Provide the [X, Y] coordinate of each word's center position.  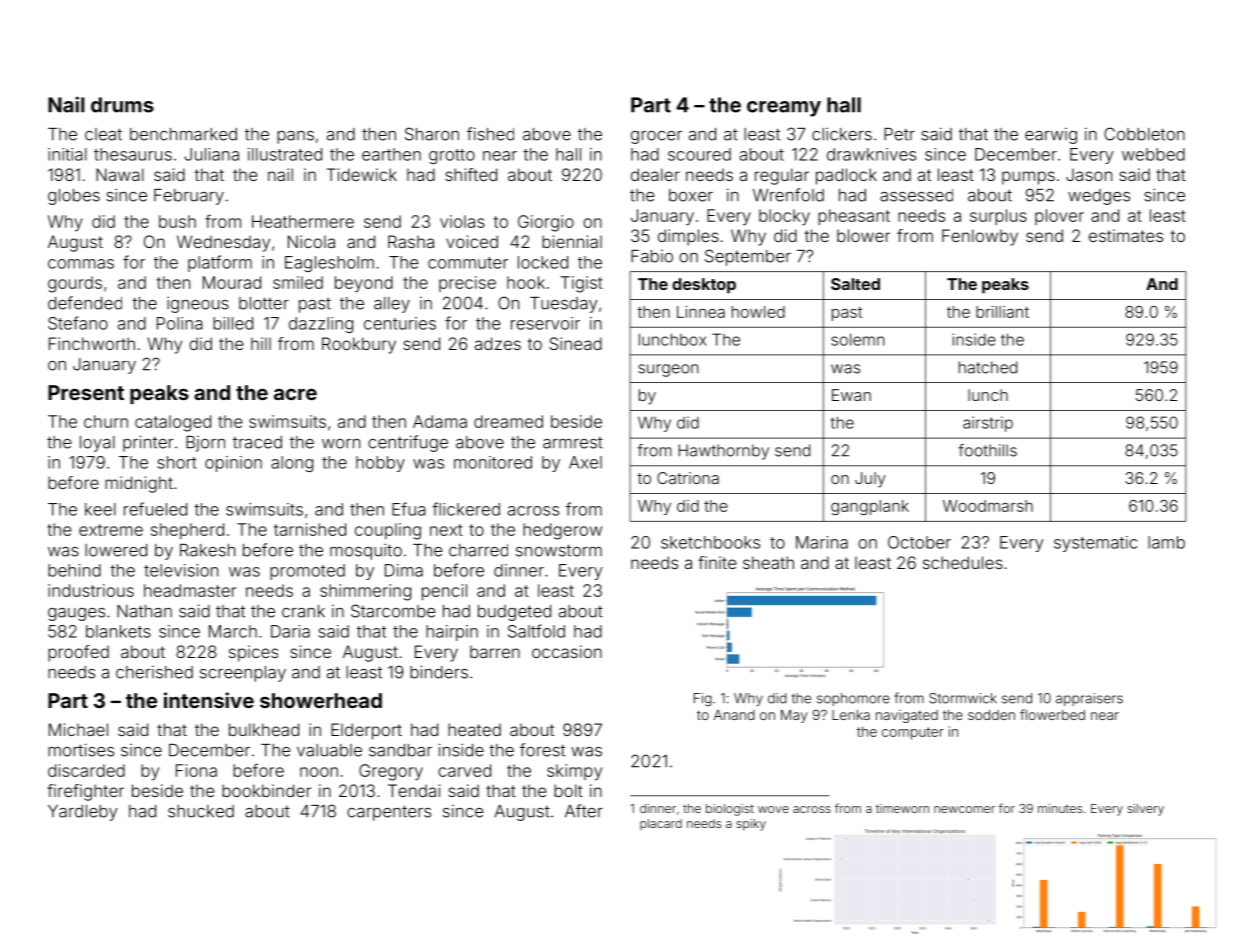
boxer [691, 195]
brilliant [1002, 312]
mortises [81, 750]
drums [122, 105]
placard [661, 824]
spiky [751, 825]
